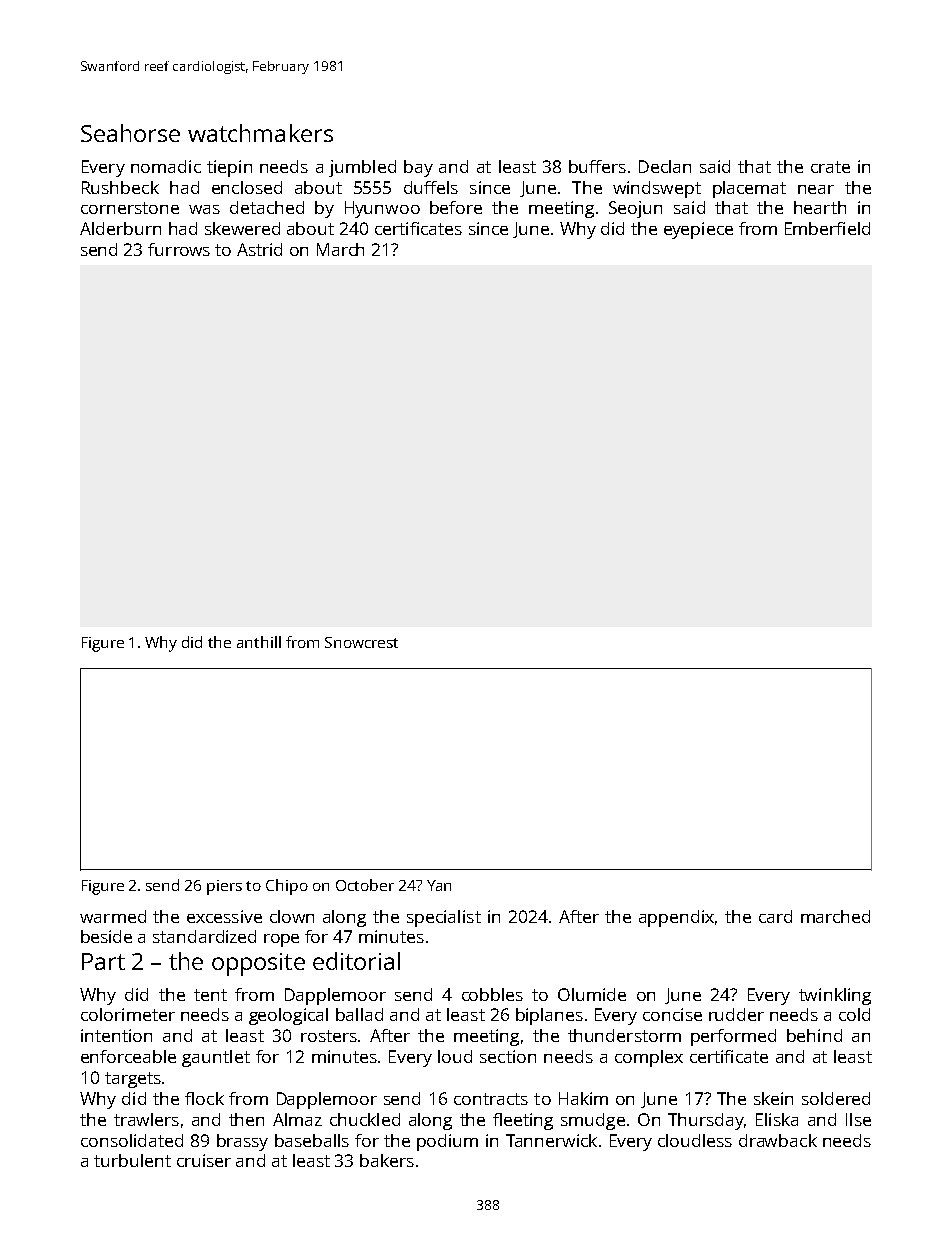 Image resolution: width=952 pixels, height=1233 pixels. Describe the element at coordinates (130, 133) in the image. I see `Seahorse` at that location.
